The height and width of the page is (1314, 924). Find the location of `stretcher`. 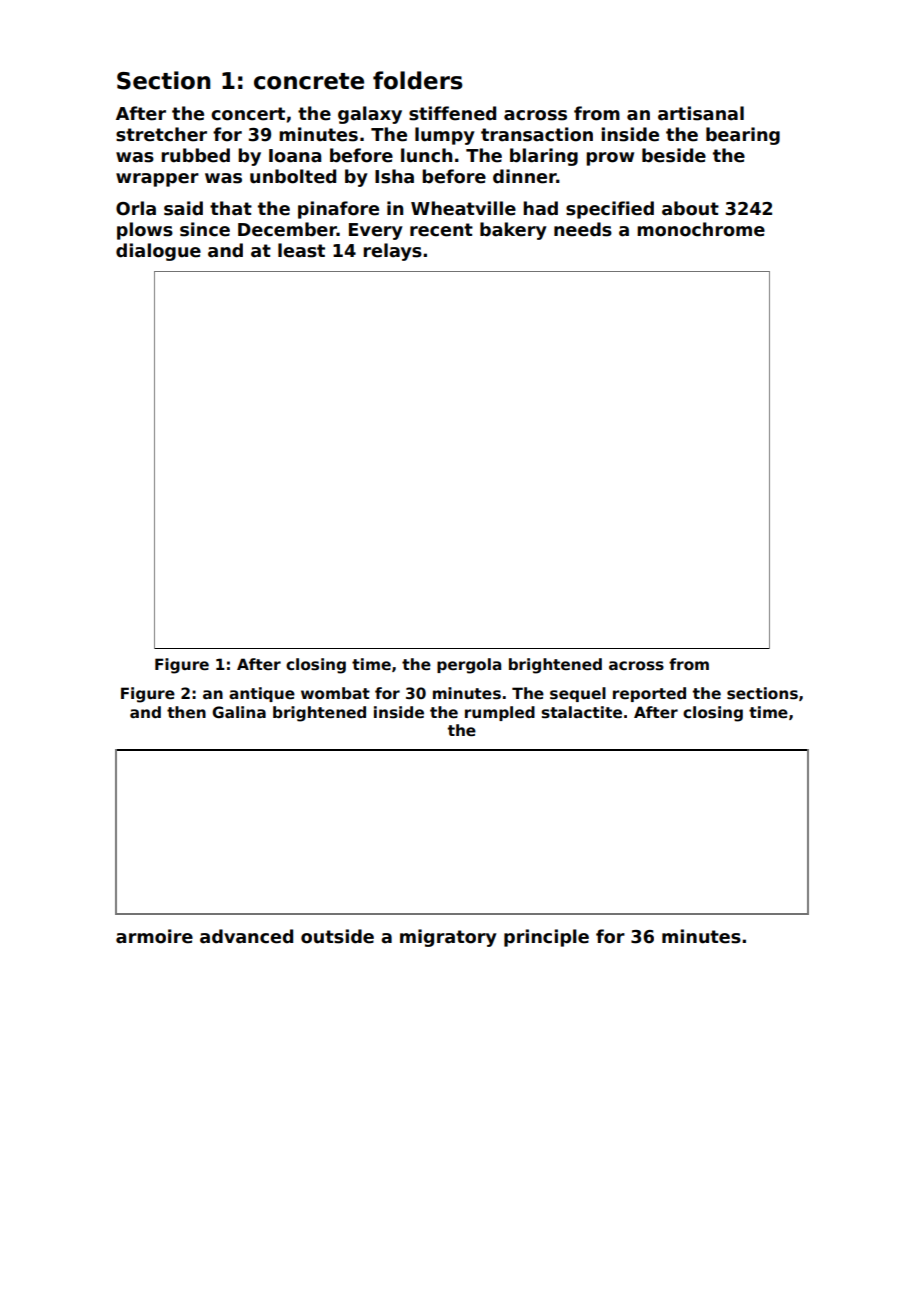

stretcher is located at coordinates (161, 134).
